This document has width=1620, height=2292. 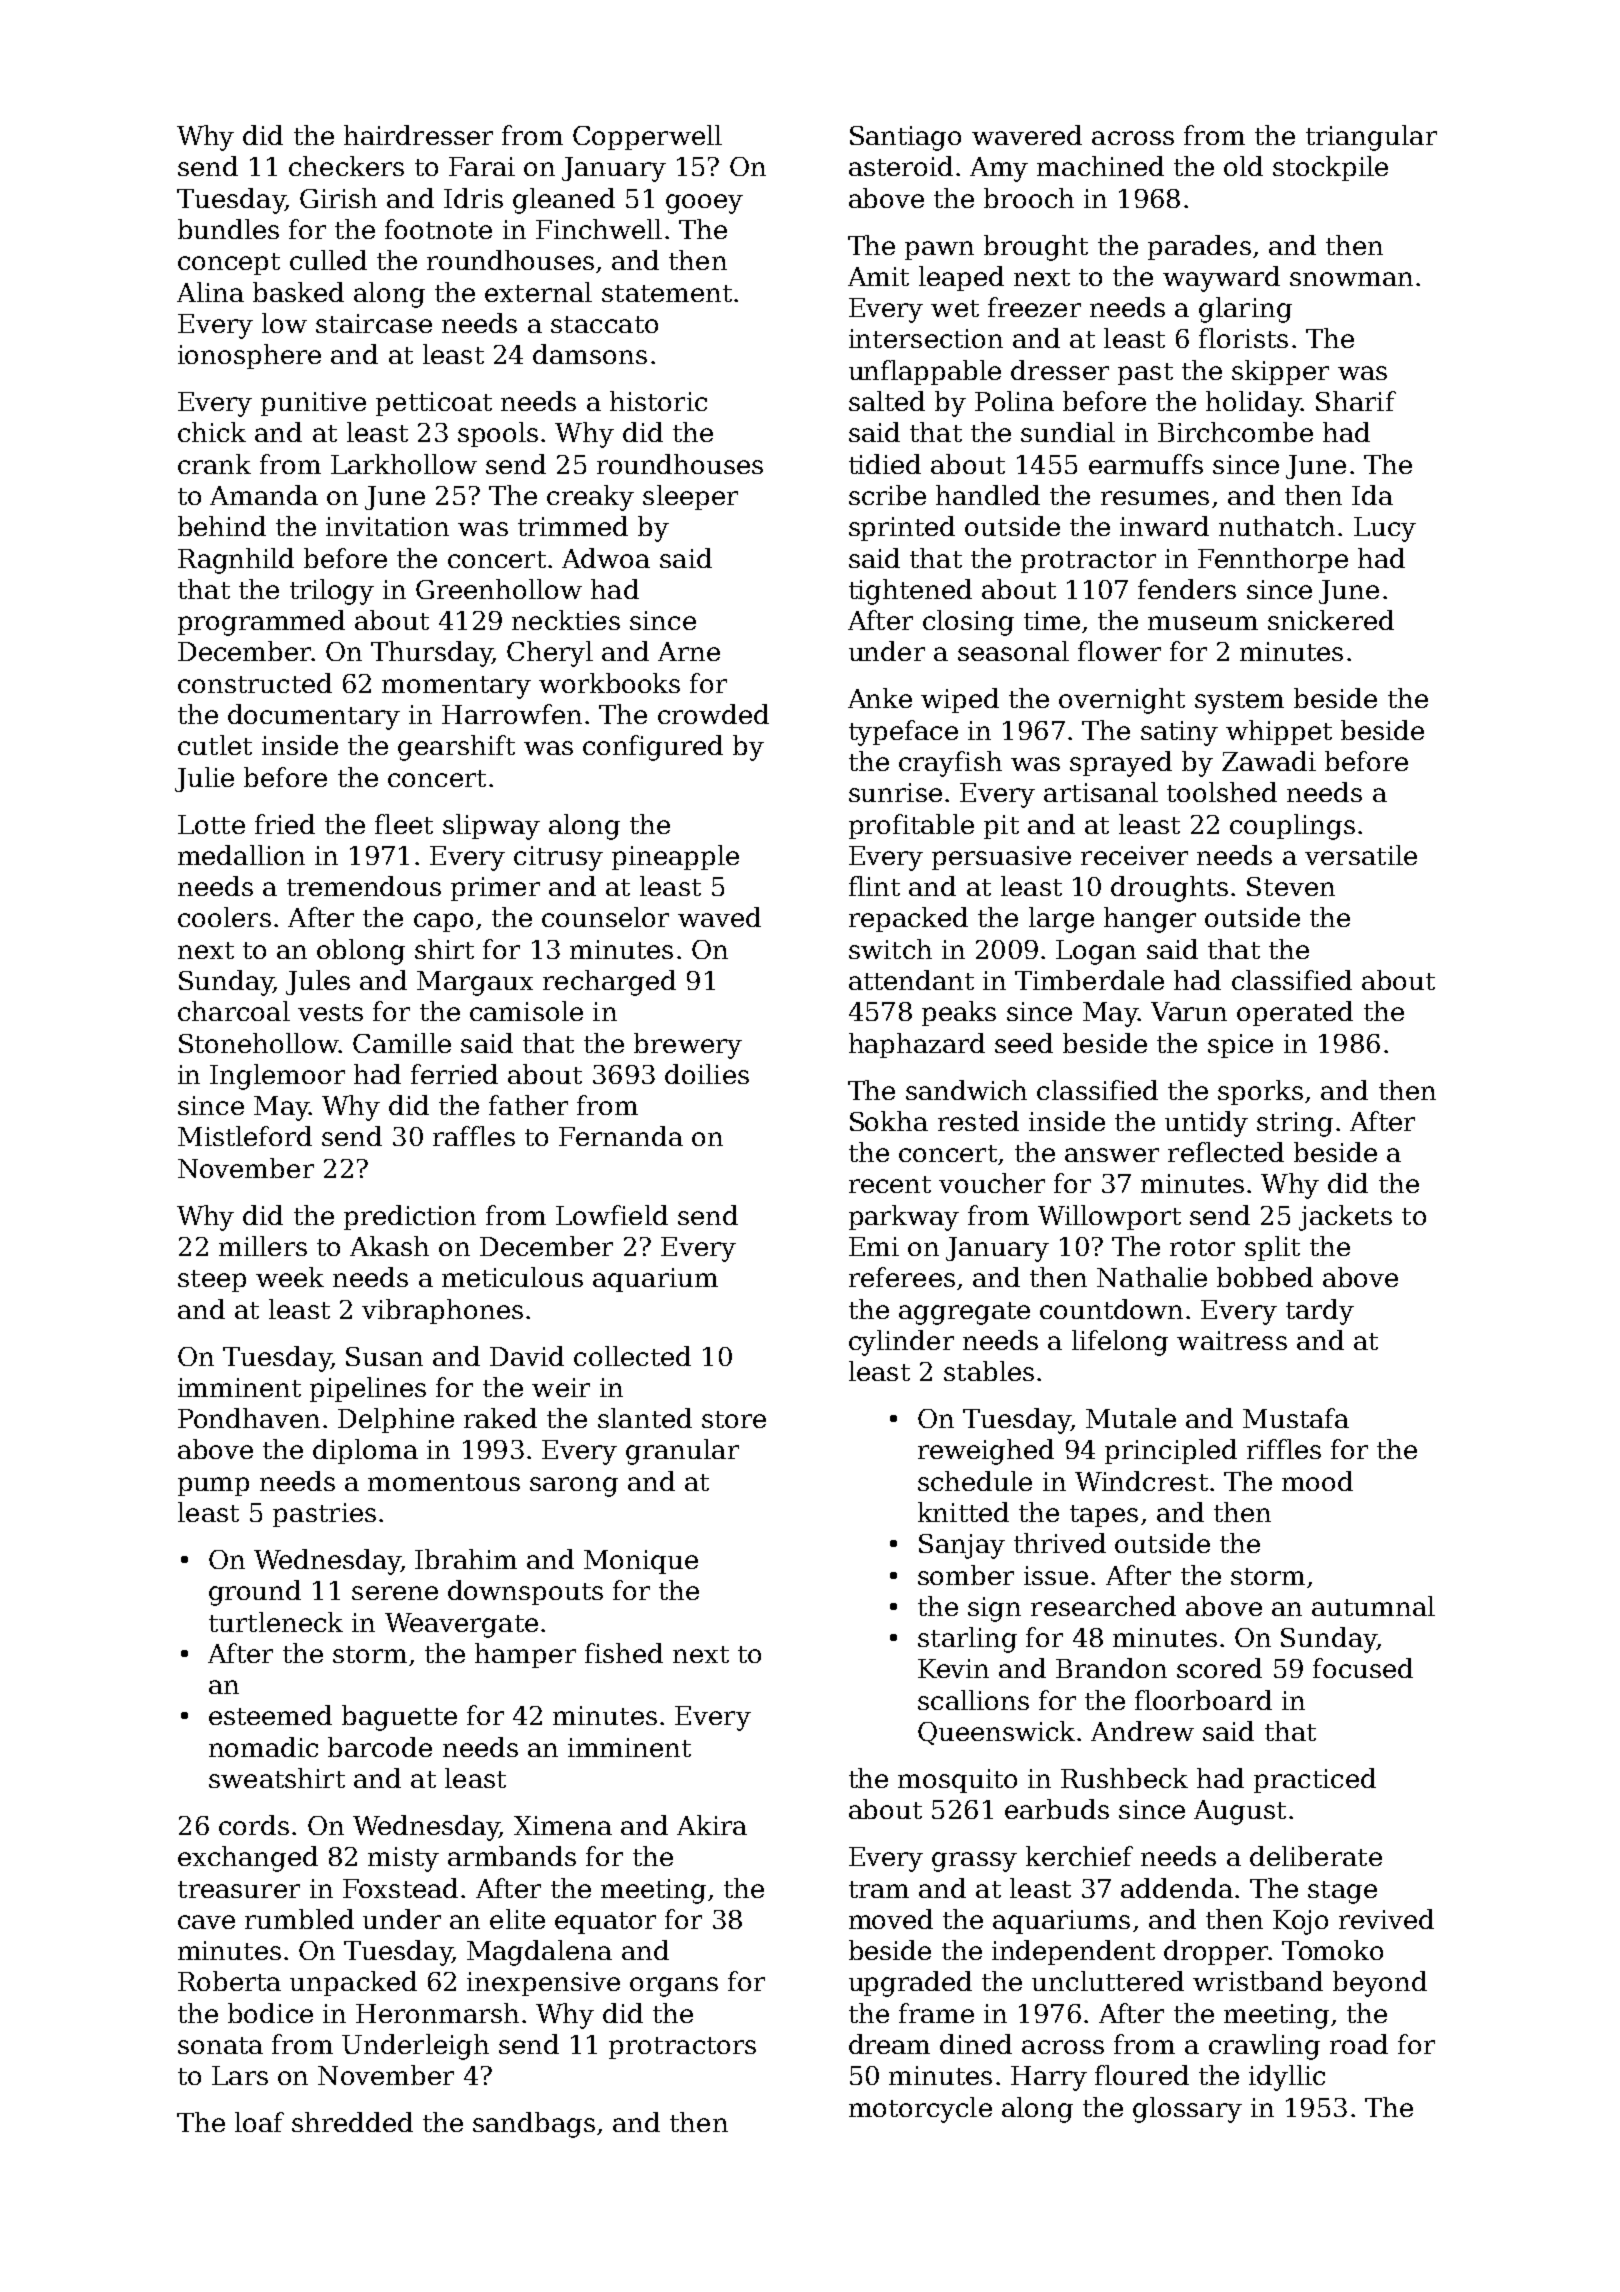 I want to click on Mustafa, so click(x=1296, y=1418).
